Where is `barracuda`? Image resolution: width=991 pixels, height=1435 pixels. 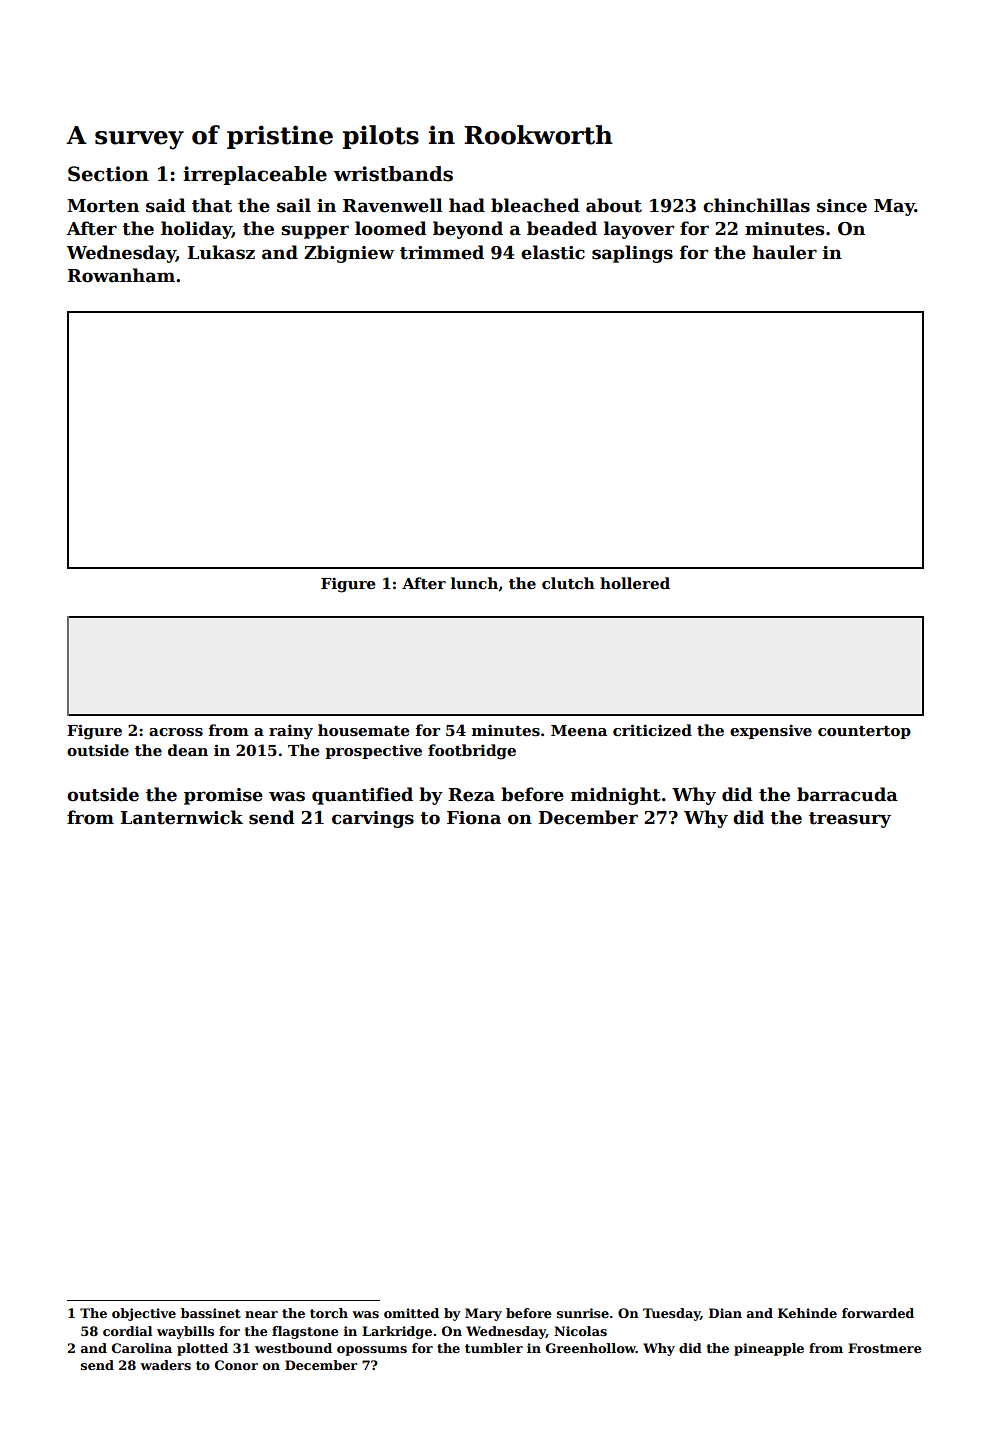
barracuda is located at coordinates (847, 794).
